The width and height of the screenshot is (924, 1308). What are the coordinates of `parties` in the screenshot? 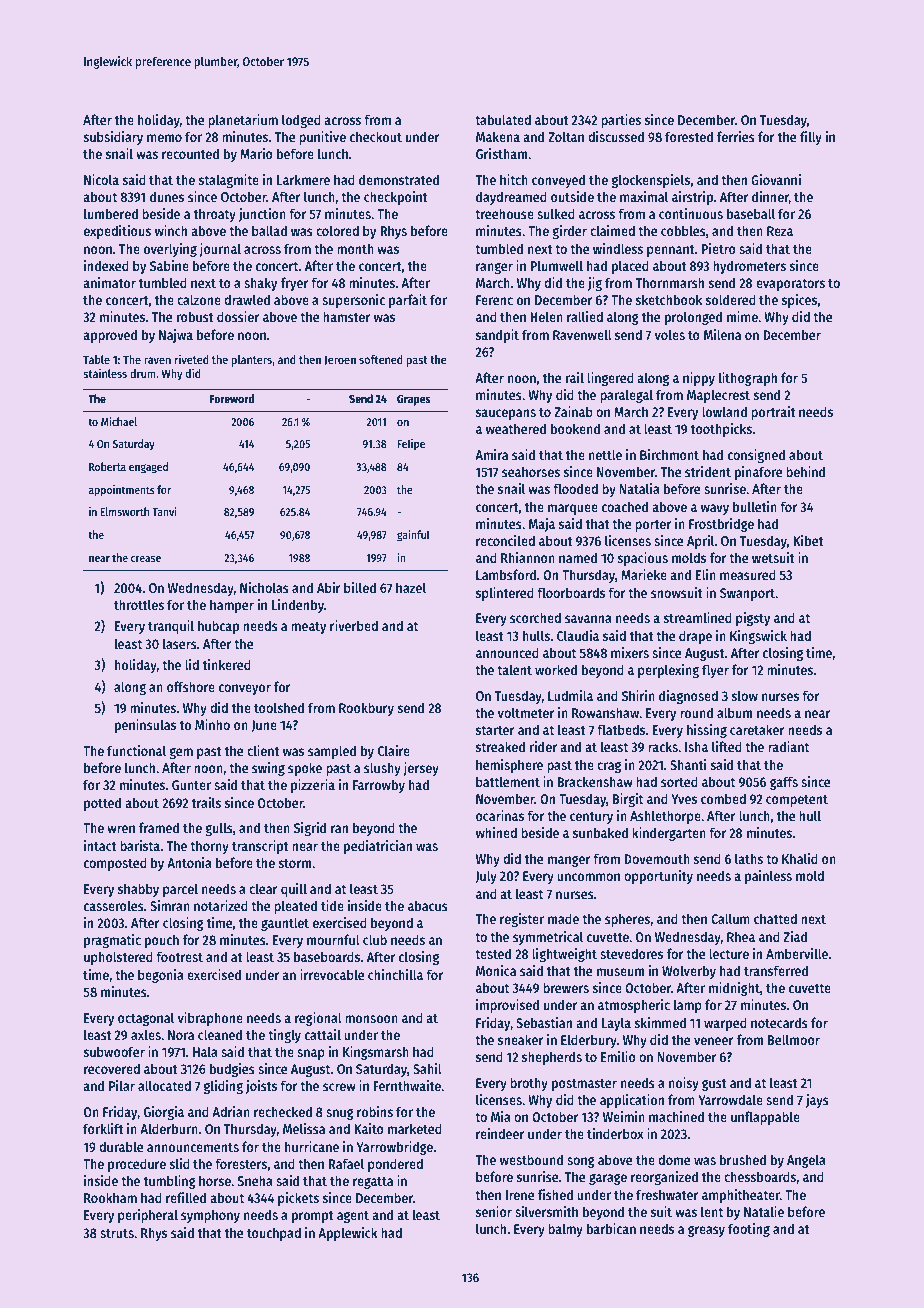 It's located at (621, 121).
